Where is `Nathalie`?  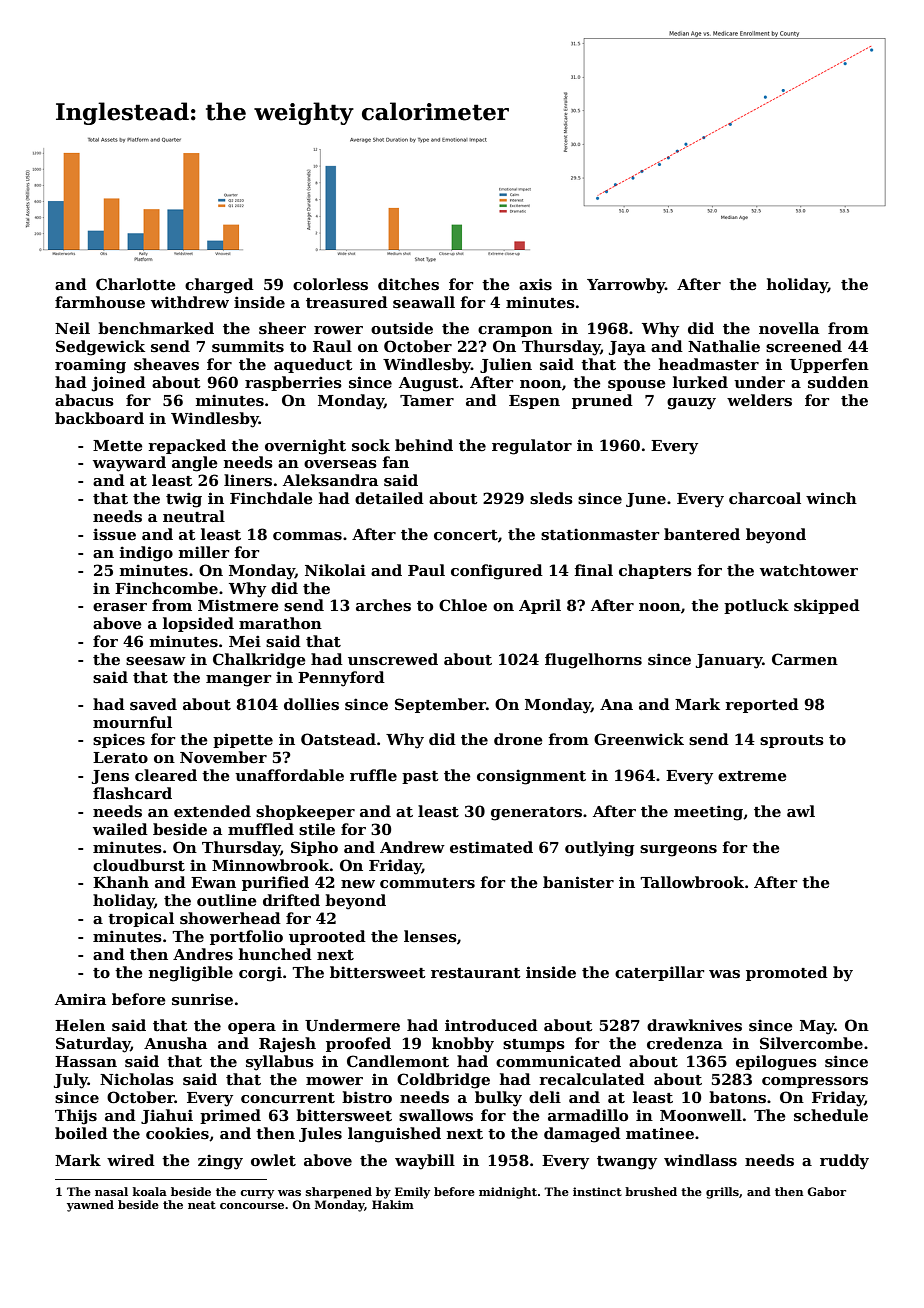 Nathalie is located at coordinates (724, 346).
